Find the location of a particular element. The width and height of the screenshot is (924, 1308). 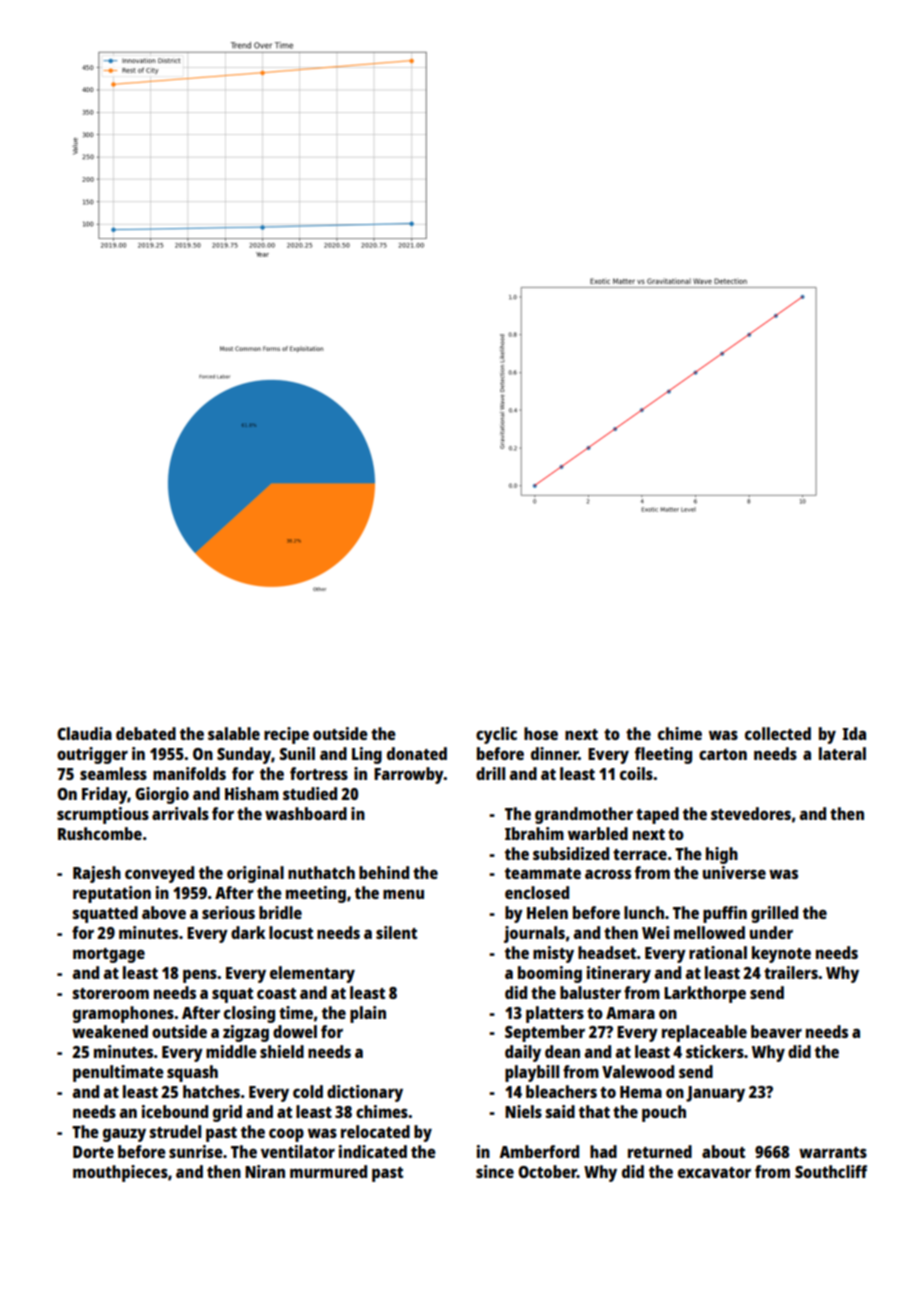

coils is located at coordinates (636, 773).
